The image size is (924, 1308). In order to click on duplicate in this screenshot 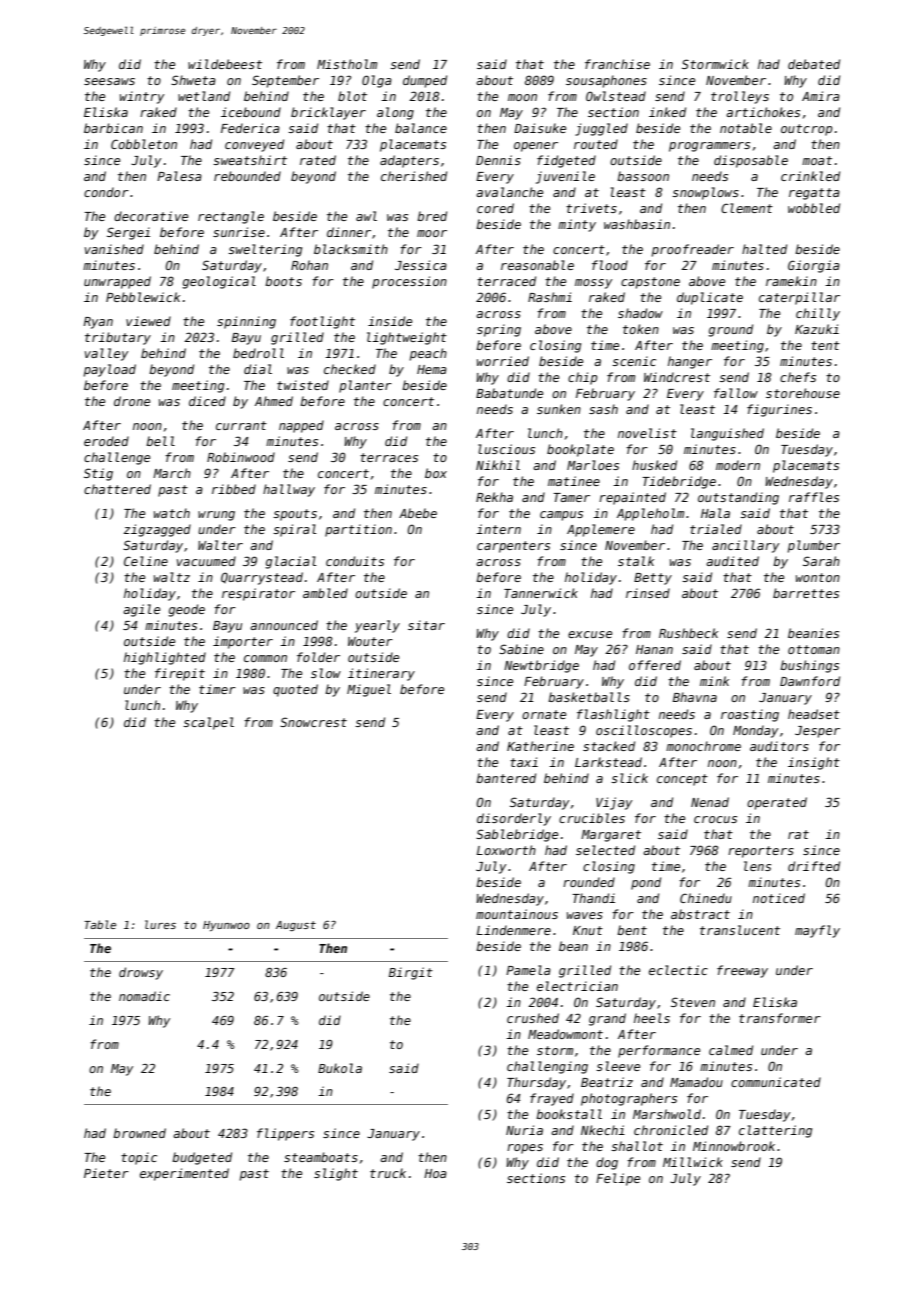, I will do `click(710, 298)`.
